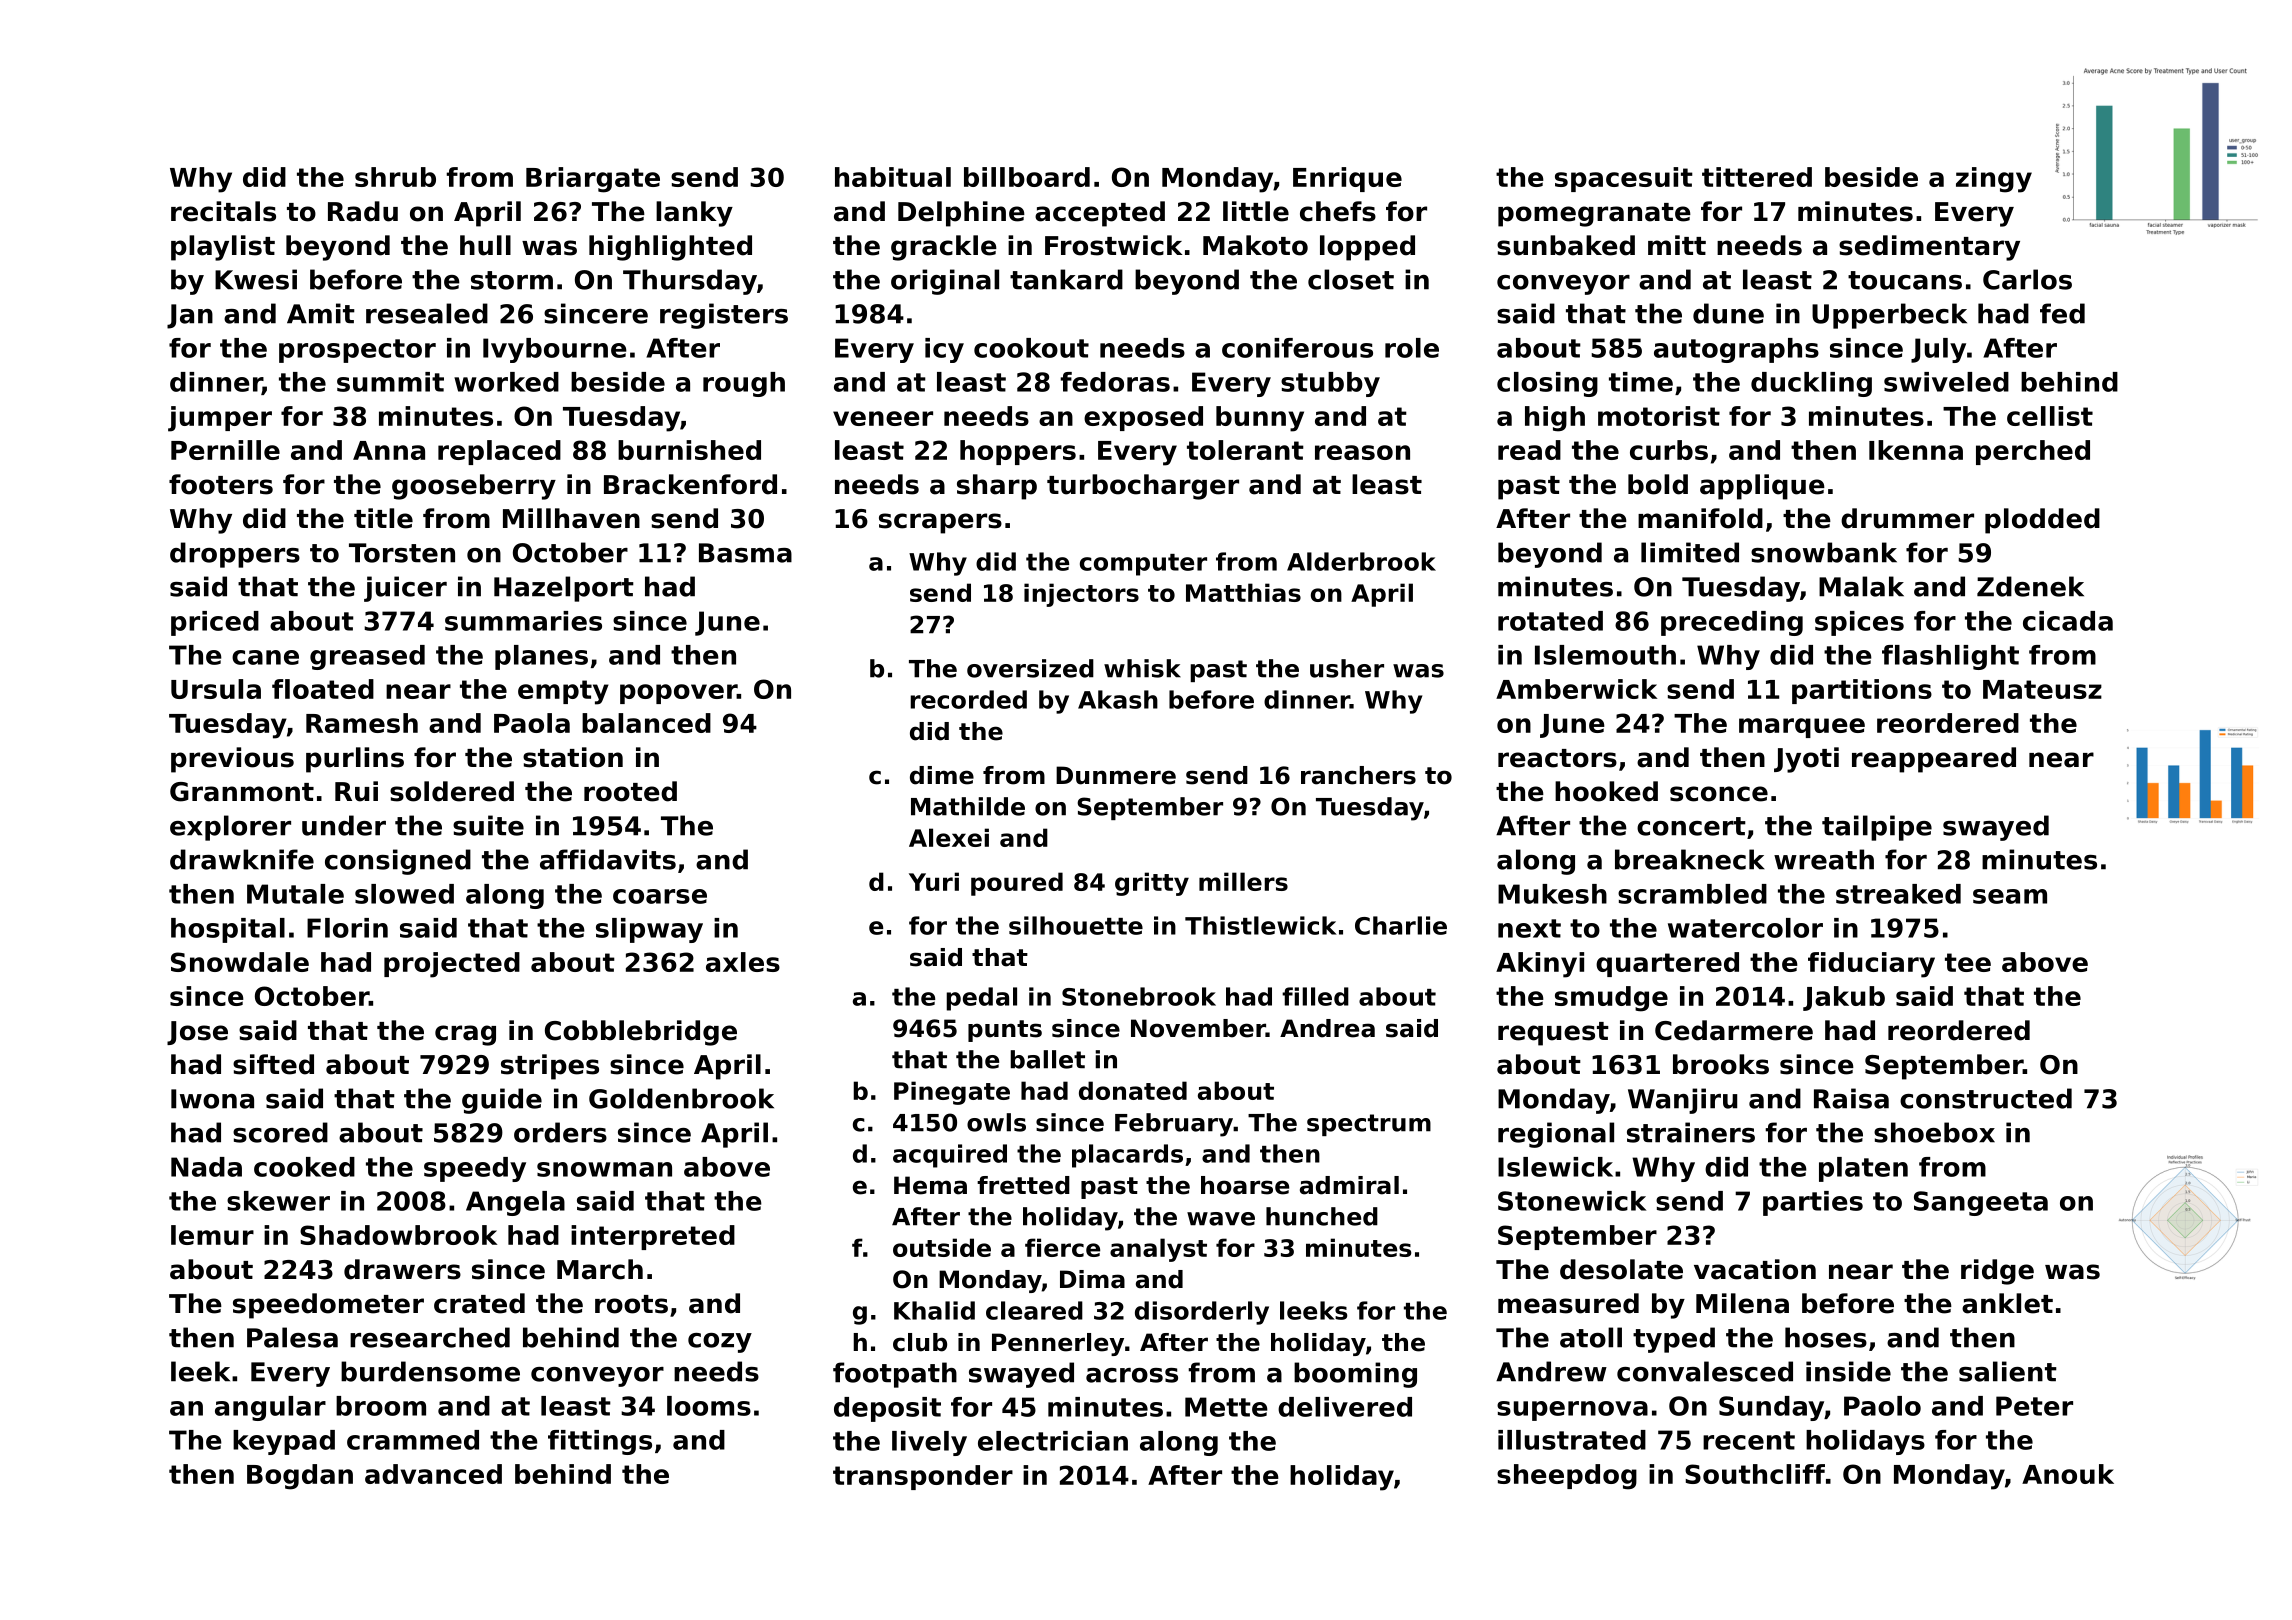 Image resolution: width=2292 pixels, height=1620 pixels. Describe the element at coordinates (1030, 668) in the page. I see `oversized` at that location.
